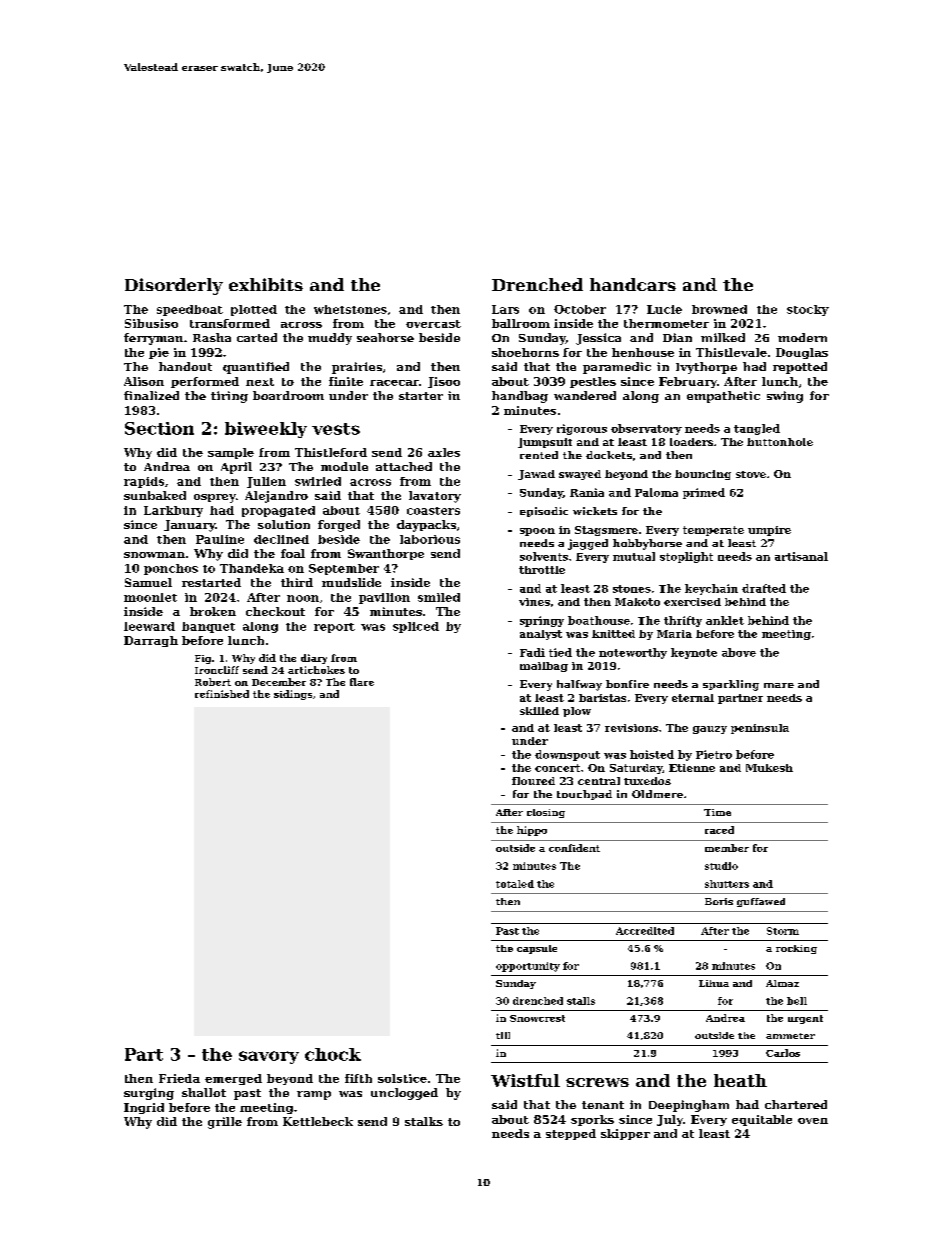 The height and width of the image is (1233, 952). I want to click on hippo, so click(532, 831).
